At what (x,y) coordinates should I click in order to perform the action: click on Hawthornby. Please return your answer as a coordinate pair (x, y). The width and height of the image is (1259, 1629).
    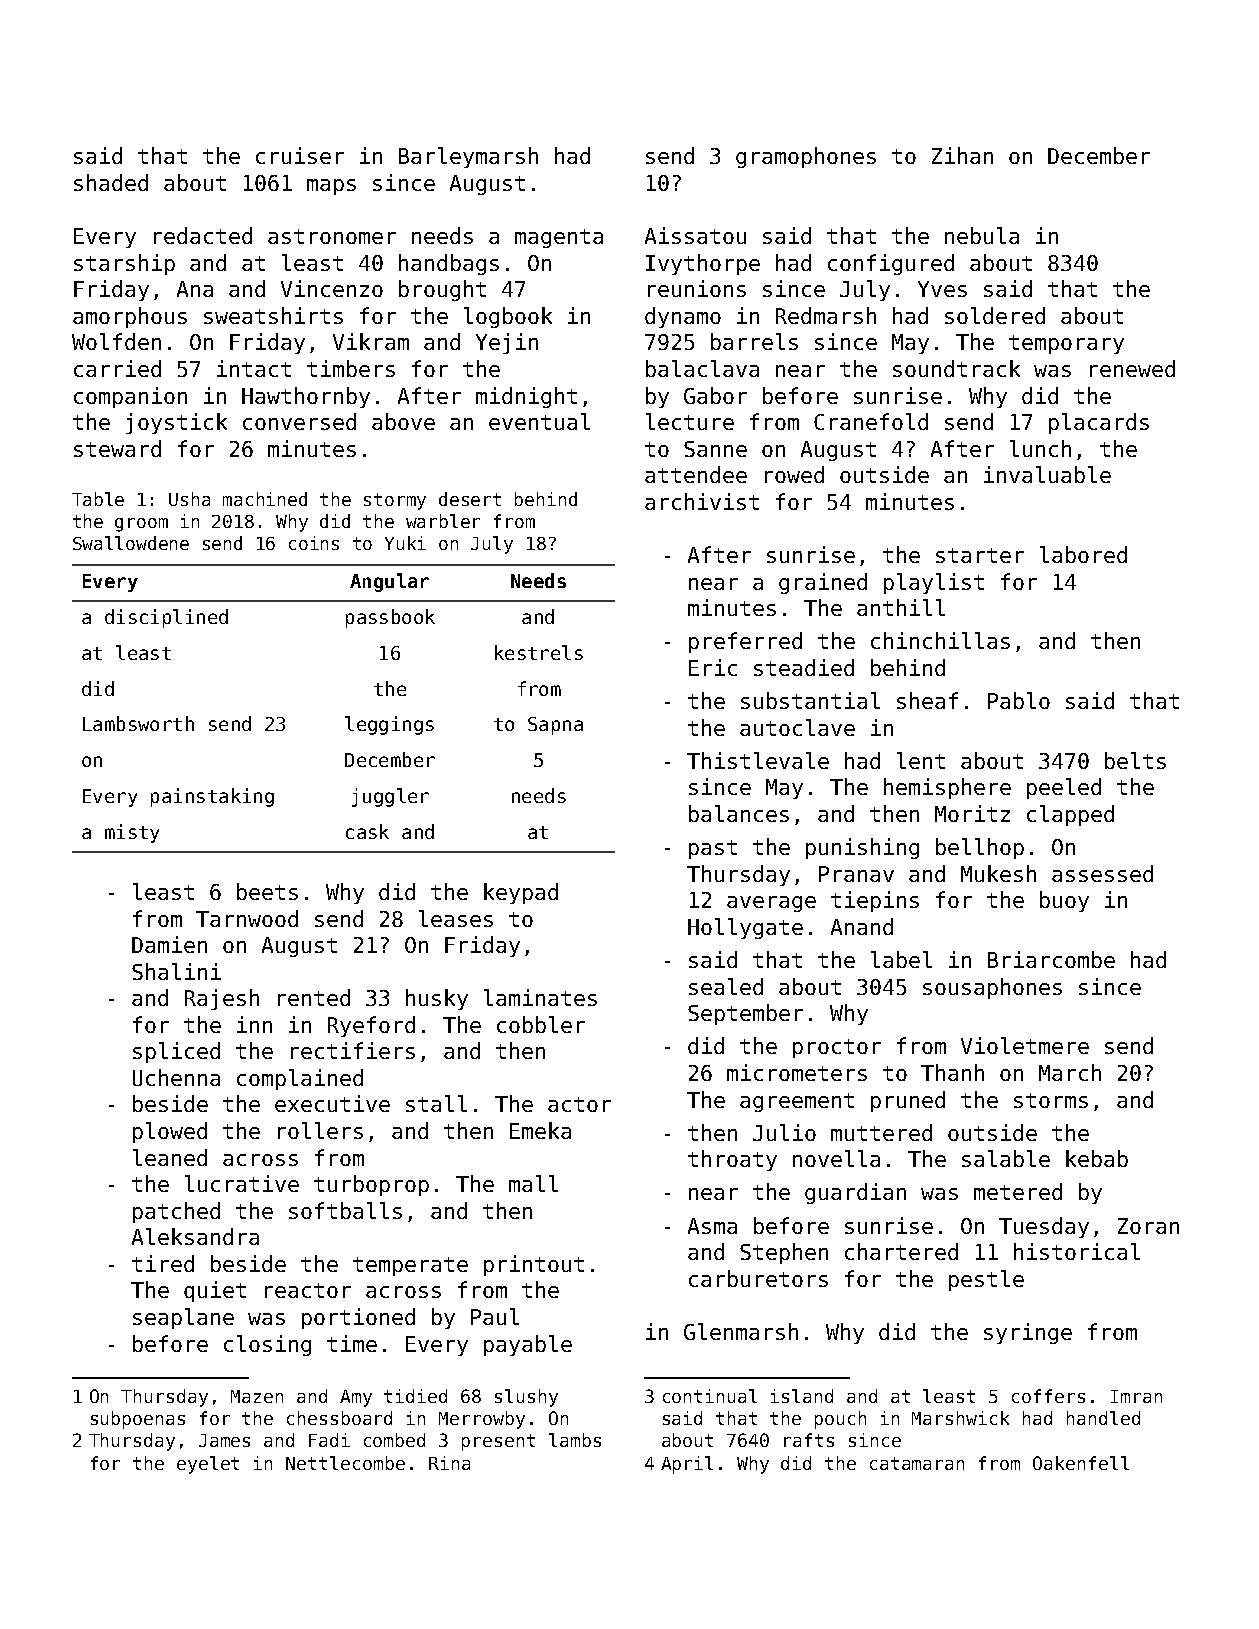
    Looking at the image, I should click on (306, 397).
